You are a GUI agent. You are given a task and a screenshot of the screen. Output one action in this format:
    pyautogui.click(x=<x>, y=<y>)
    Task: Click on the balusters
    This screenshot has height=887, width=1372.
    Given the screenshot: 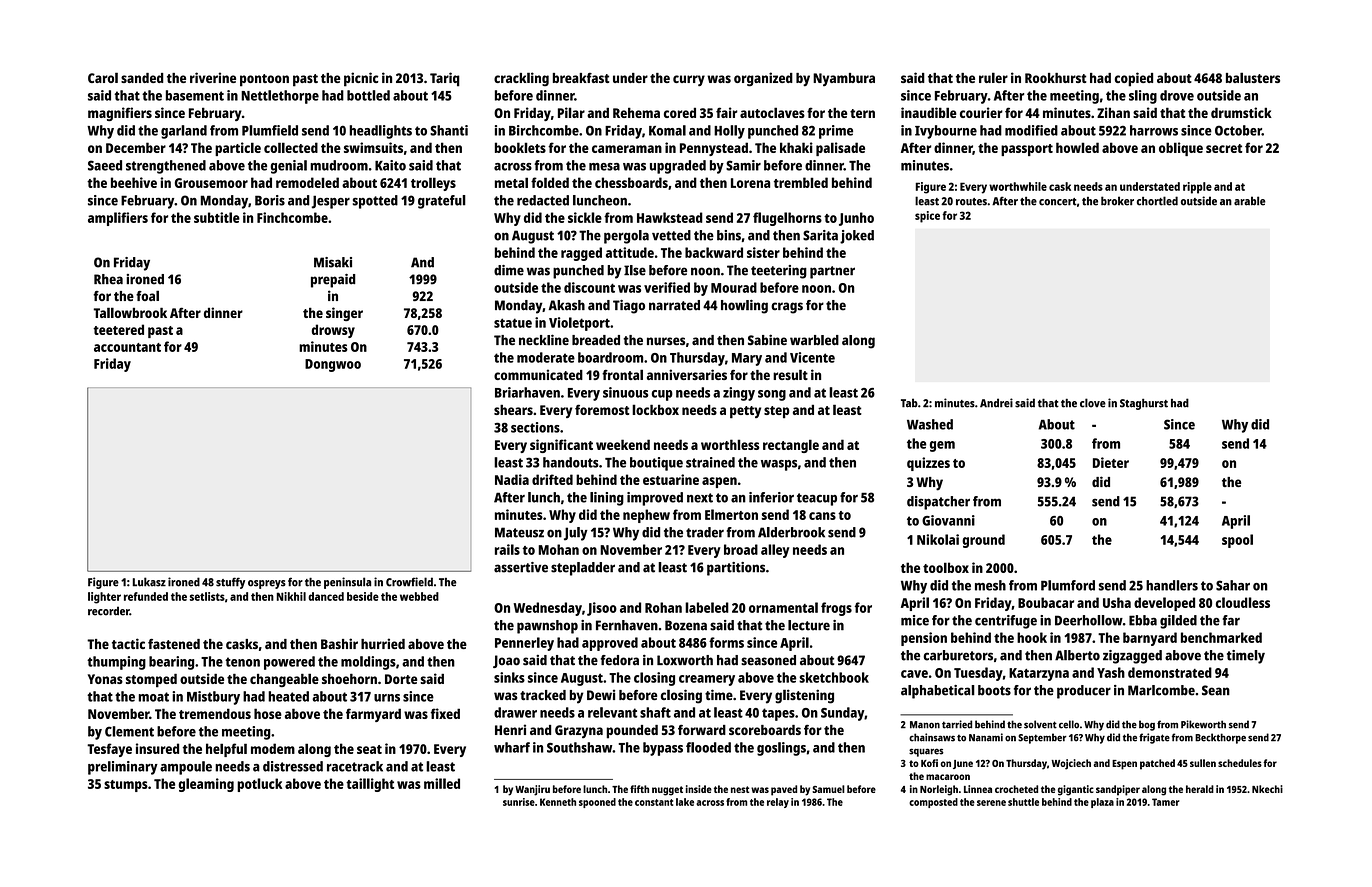 What is the action you would take?
    pyautogui.click(x=1253, y=77)
